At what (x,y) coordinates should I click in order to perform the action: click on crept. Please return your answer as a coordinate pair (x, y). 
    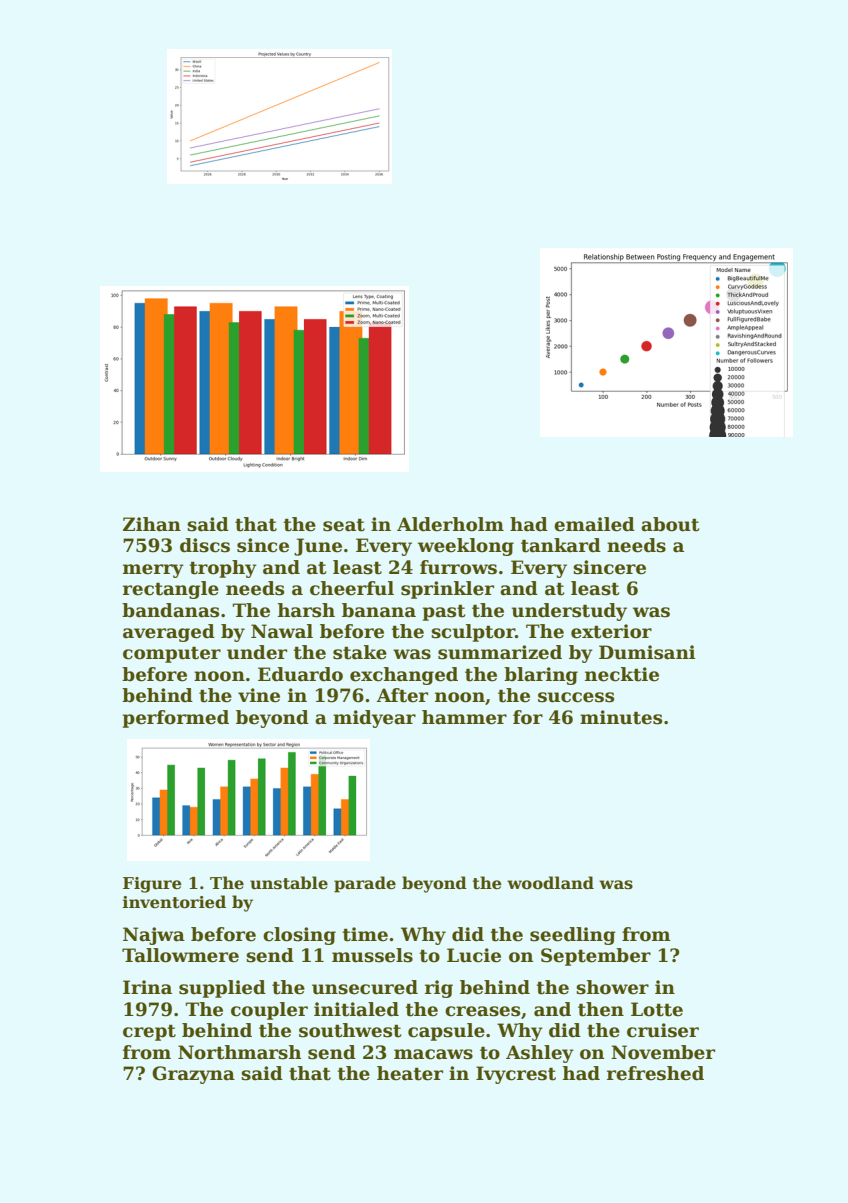
    Looking at the image, I should click on (149, 1032).
